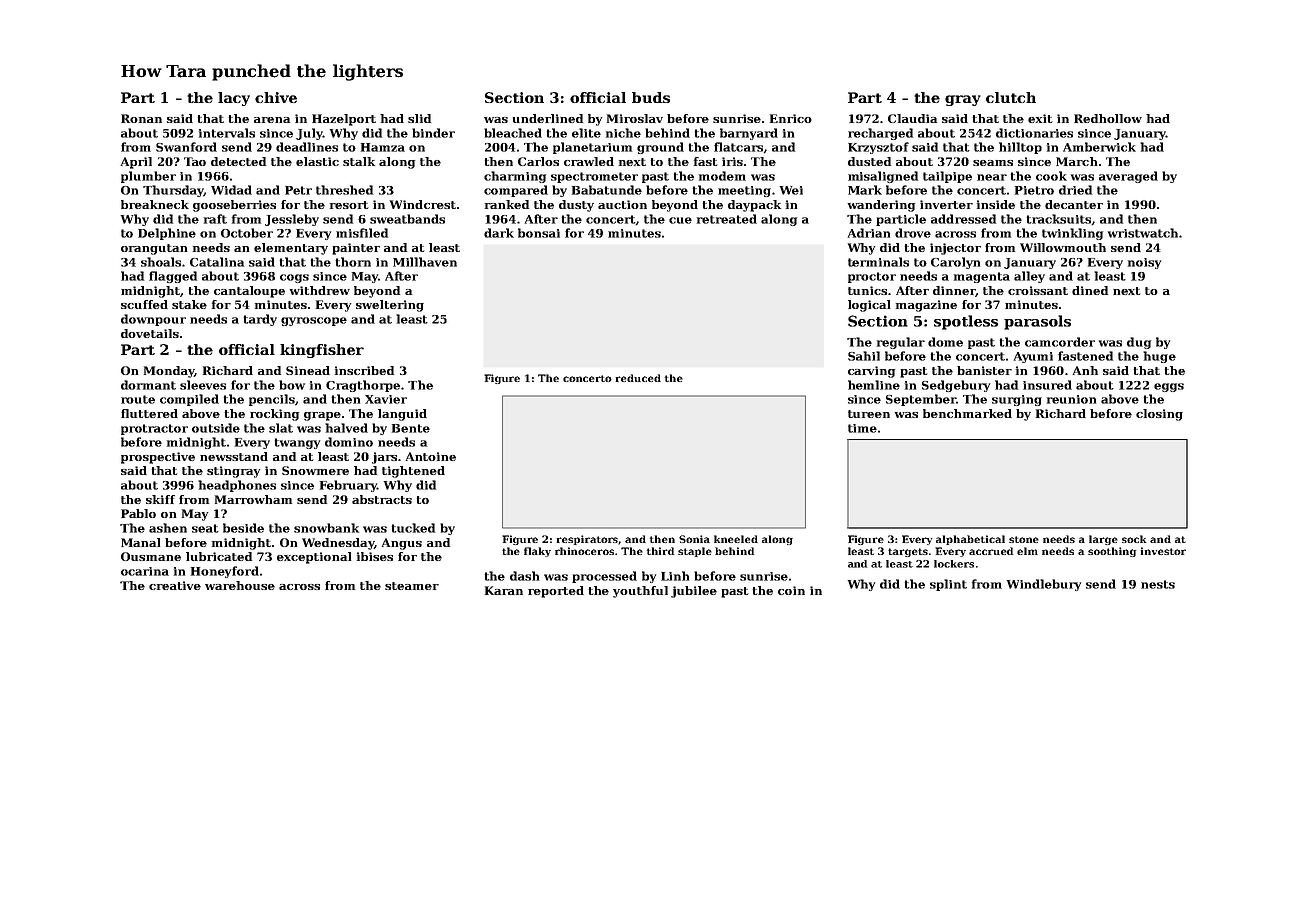  What do you see at coordinates (594, 177) in the image?
I see `spectrometer` at bounding box center [594, 177].
